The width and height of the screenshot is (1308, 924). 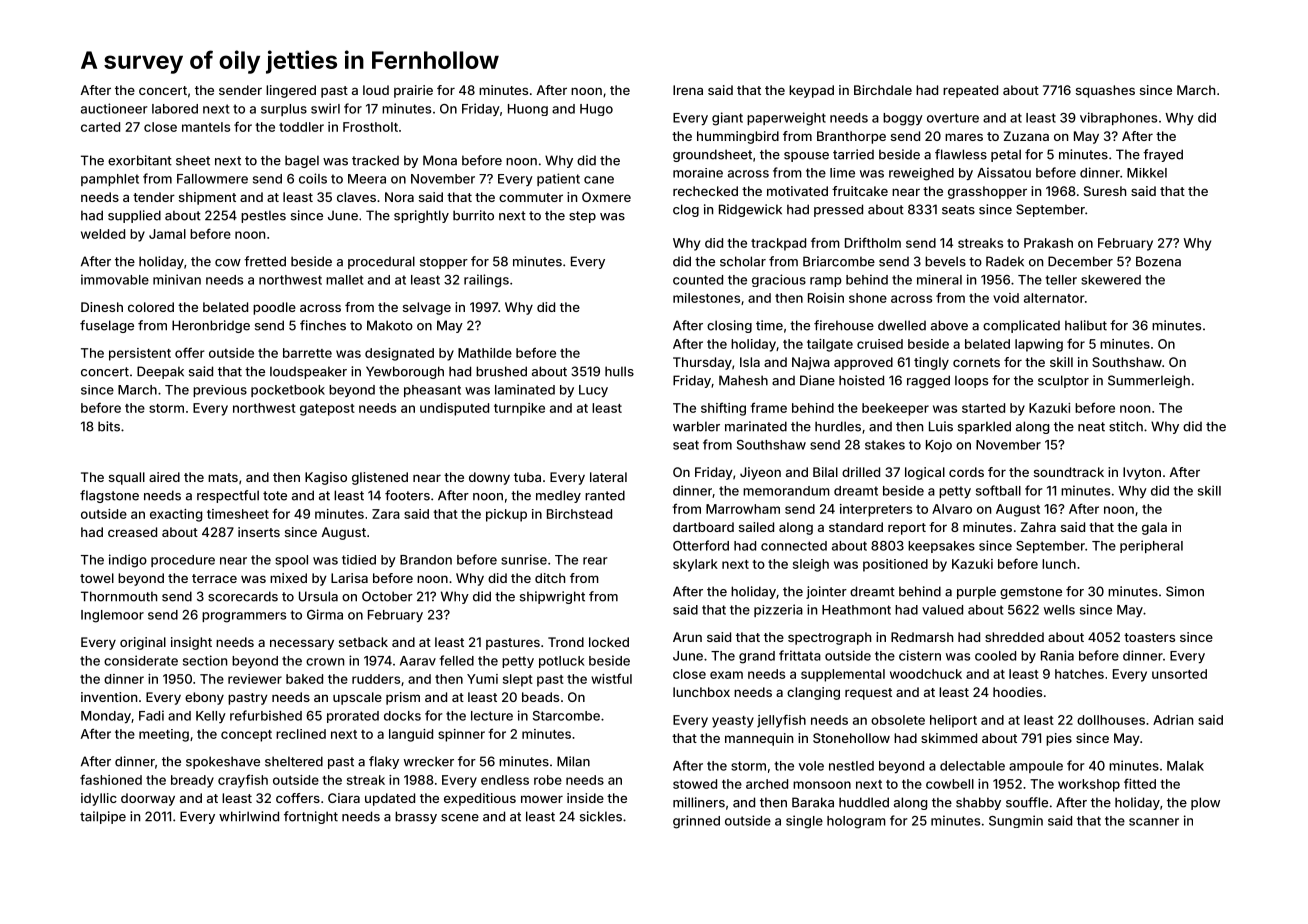 I want to click on lateral, so click(x=608, y=477).
